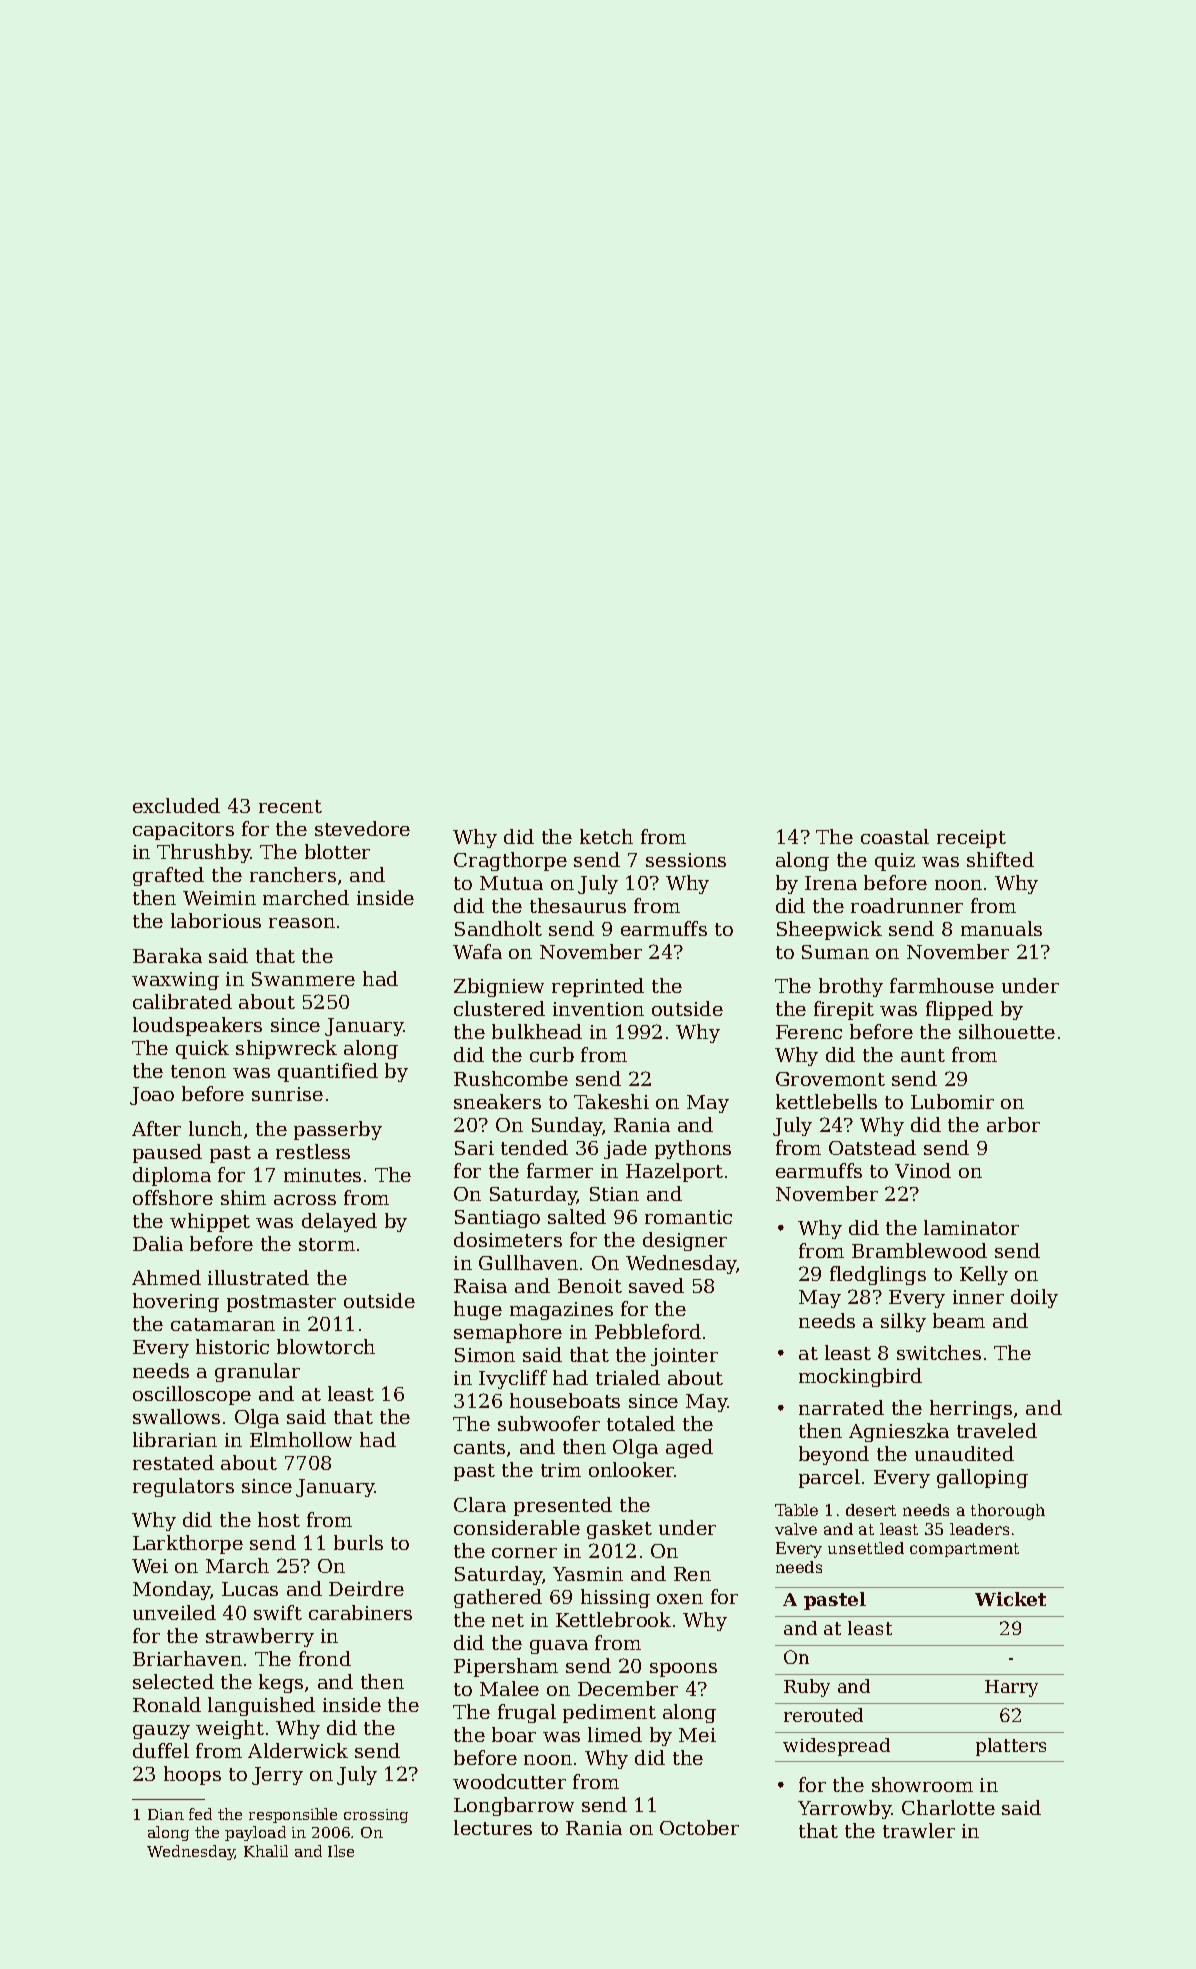 This screenshot has height=1969, width=1196. What do you see at coordinates (683, 1670) in the screenshot?
I see `spoons` at bounding box center [683, 1670].
